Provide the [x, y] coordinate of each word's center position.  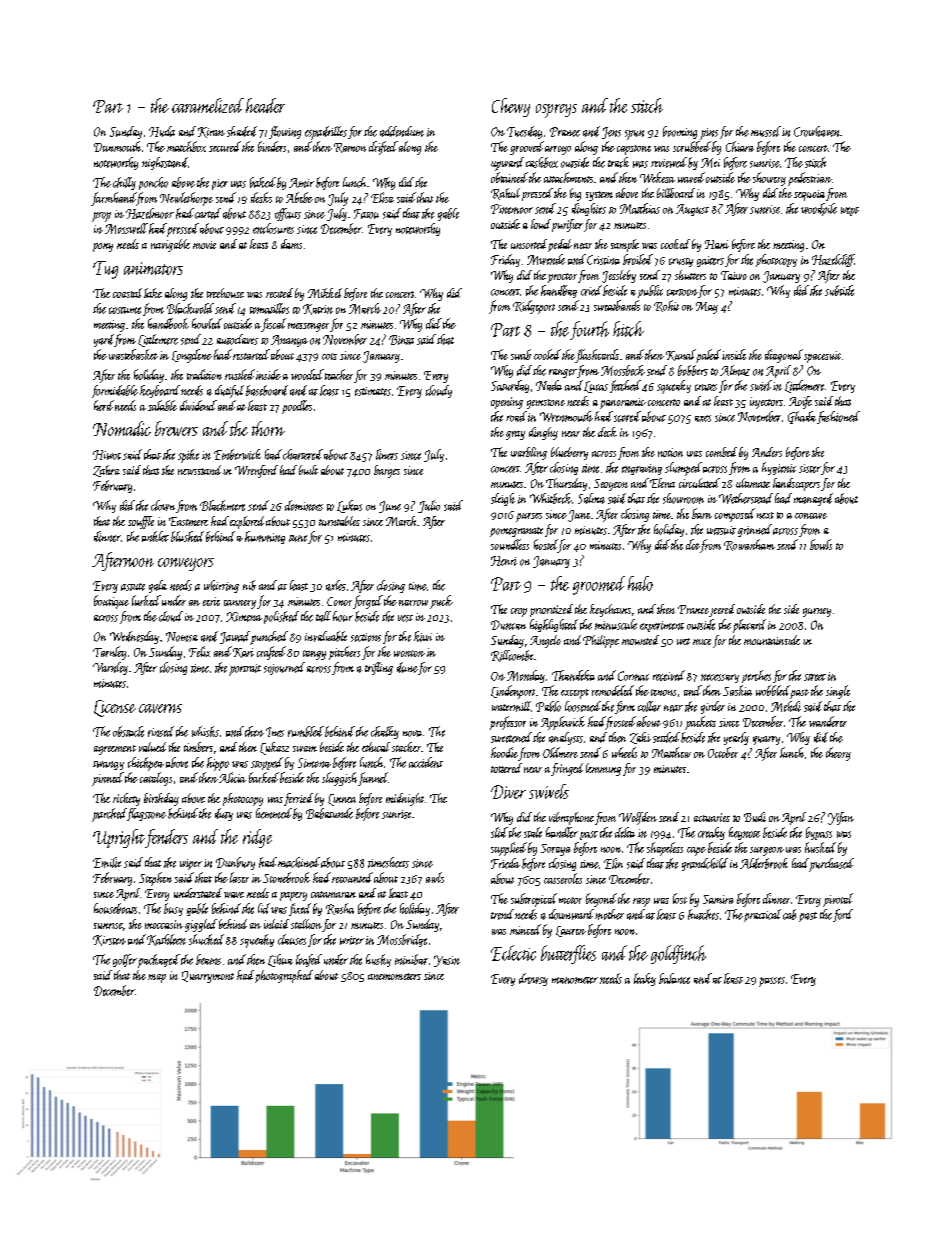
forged [368, 602]
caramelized [208, 105]
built [308, 470]
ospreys [556, 111]
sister [810, 468]
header [265, 105]
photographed [284, 976]
